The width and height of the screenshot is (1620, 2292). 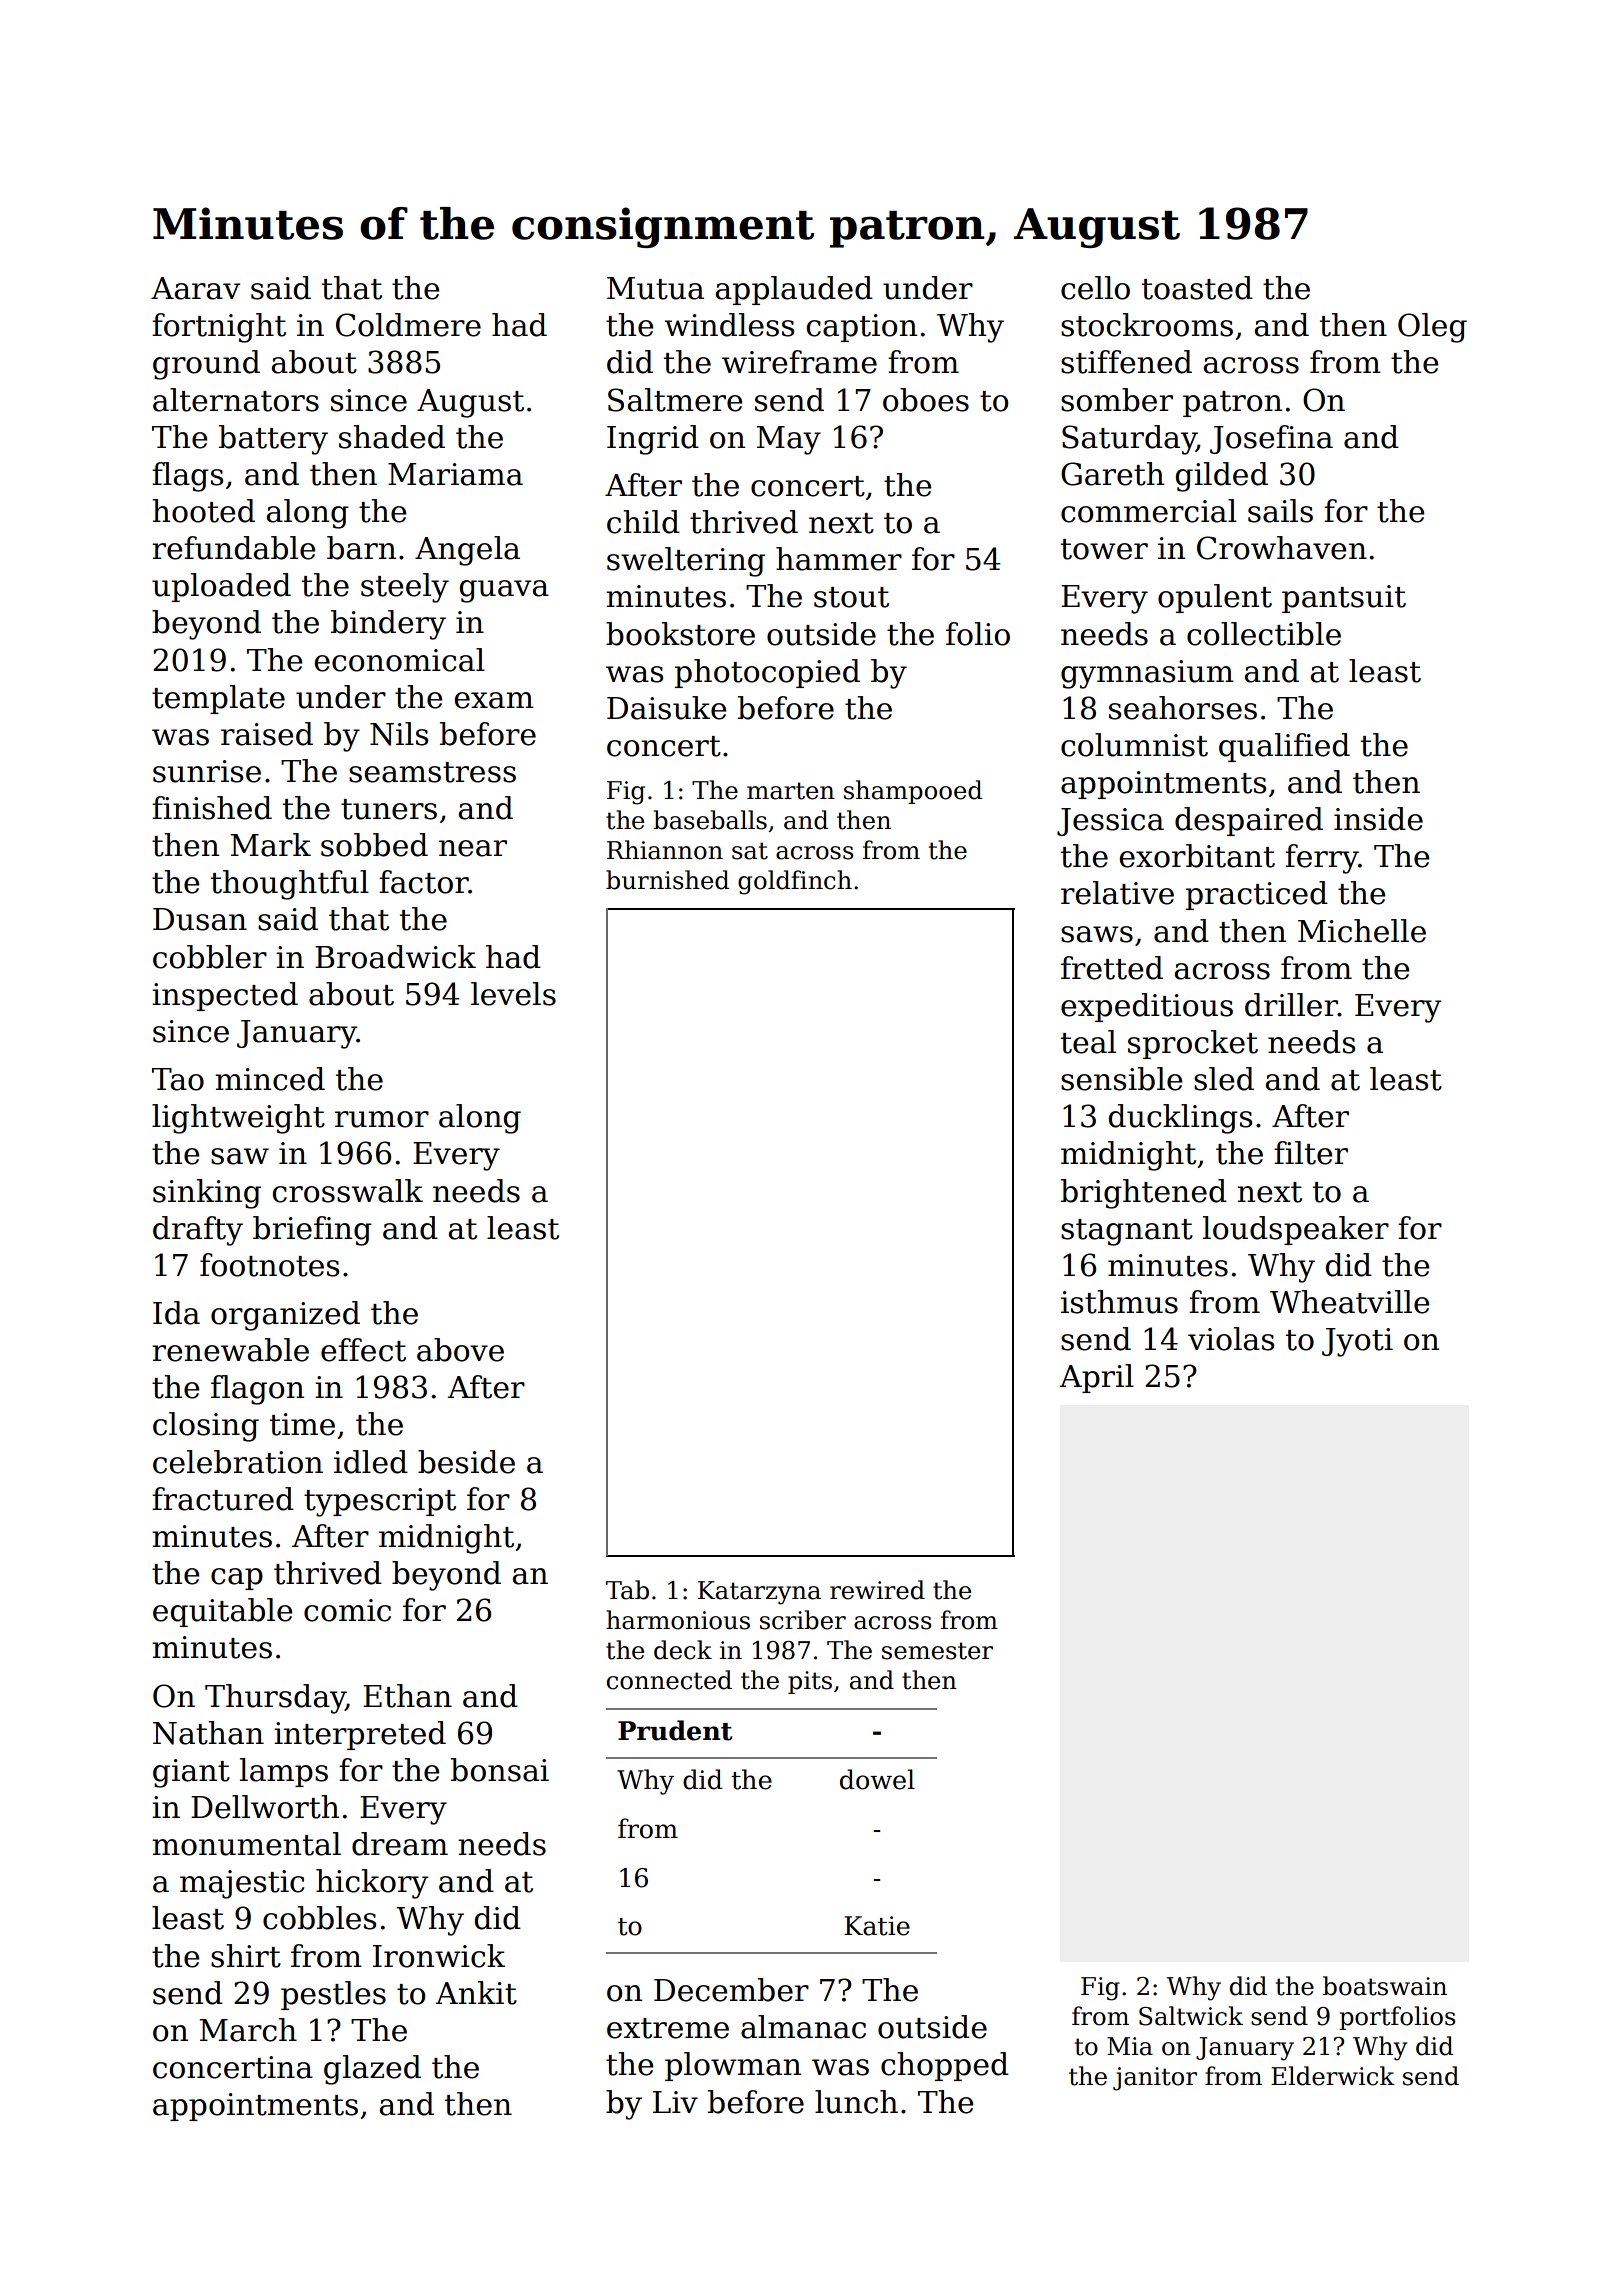 What do you see at coordinates (1126, 362) in the screenshot?
I see `stiffened` at bounding box center [1126, 362].
